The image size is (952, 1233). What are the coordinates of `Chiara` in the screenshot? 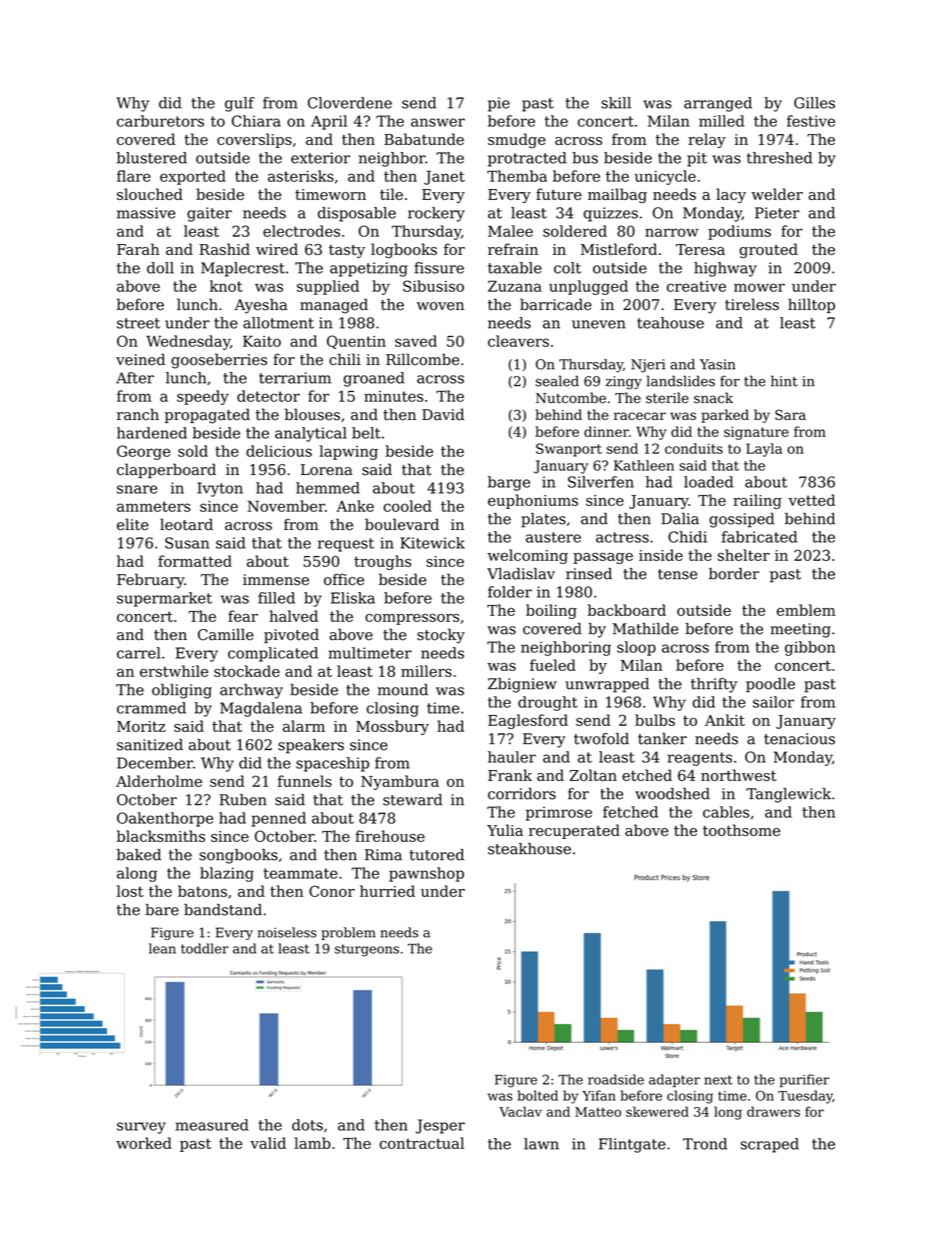 It's located at (256, 121).
